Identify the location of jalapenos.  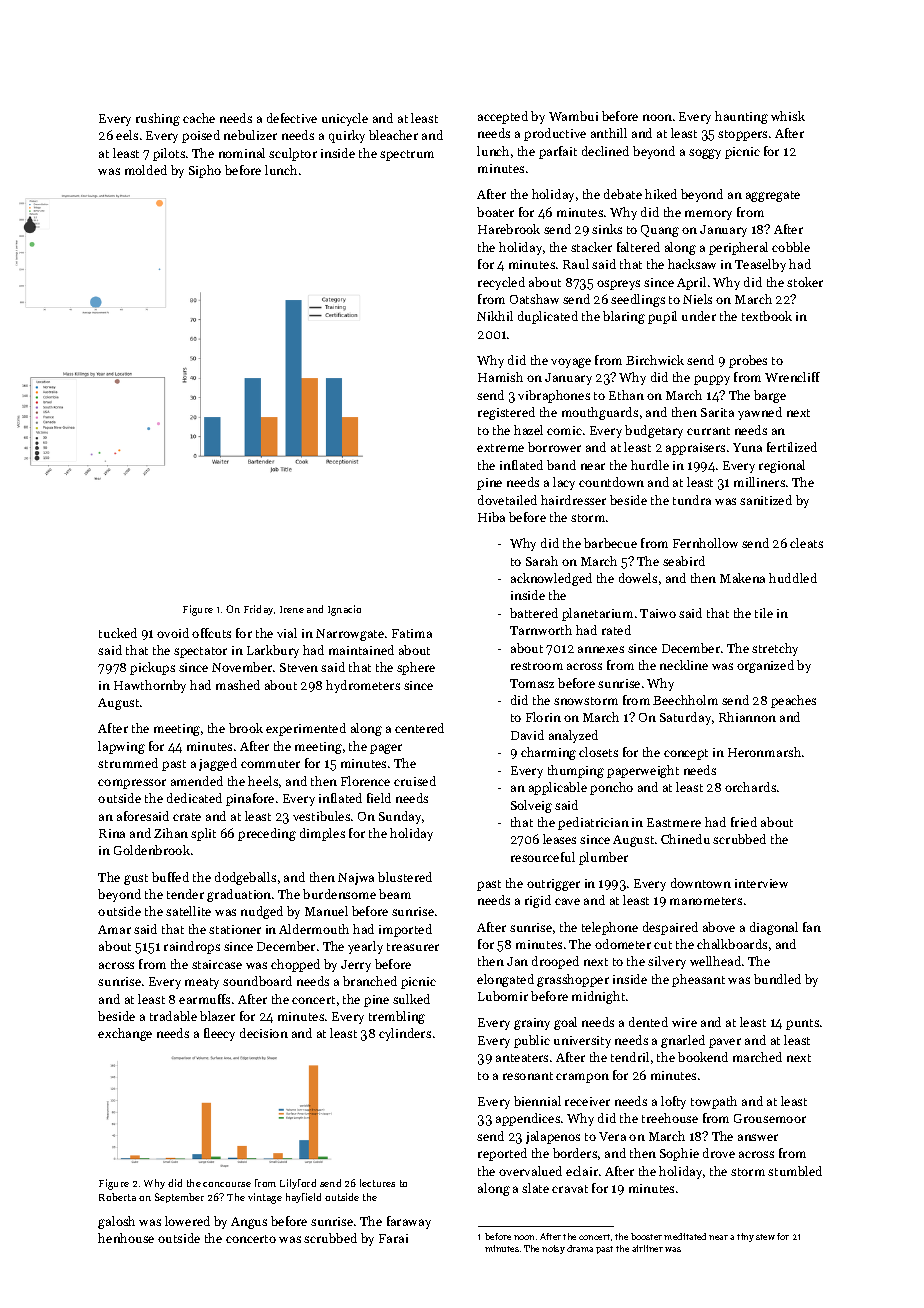
(553, 1137).
